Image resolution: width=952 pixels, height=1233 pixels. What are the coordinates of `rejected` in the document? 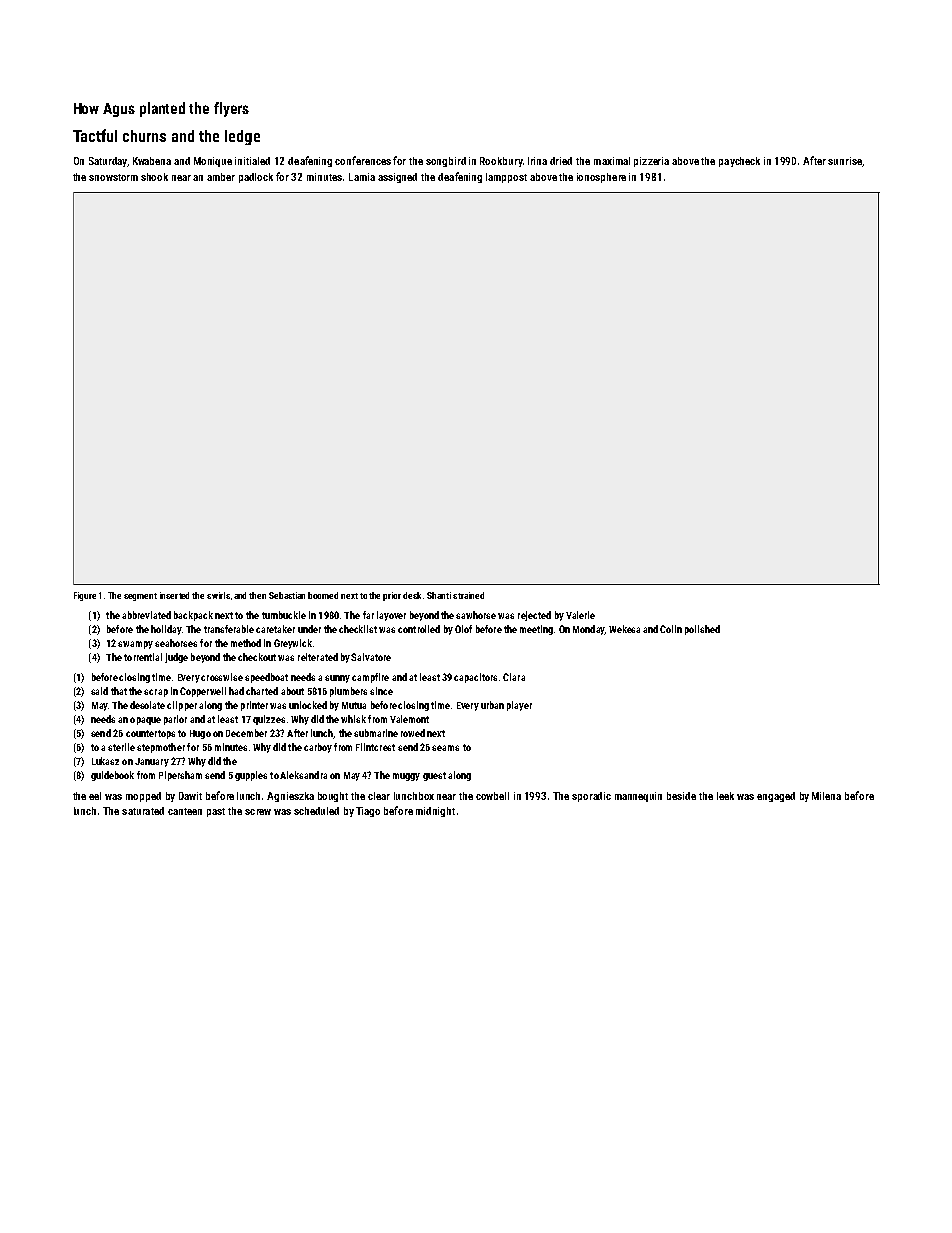 It's located at (534, 616).
